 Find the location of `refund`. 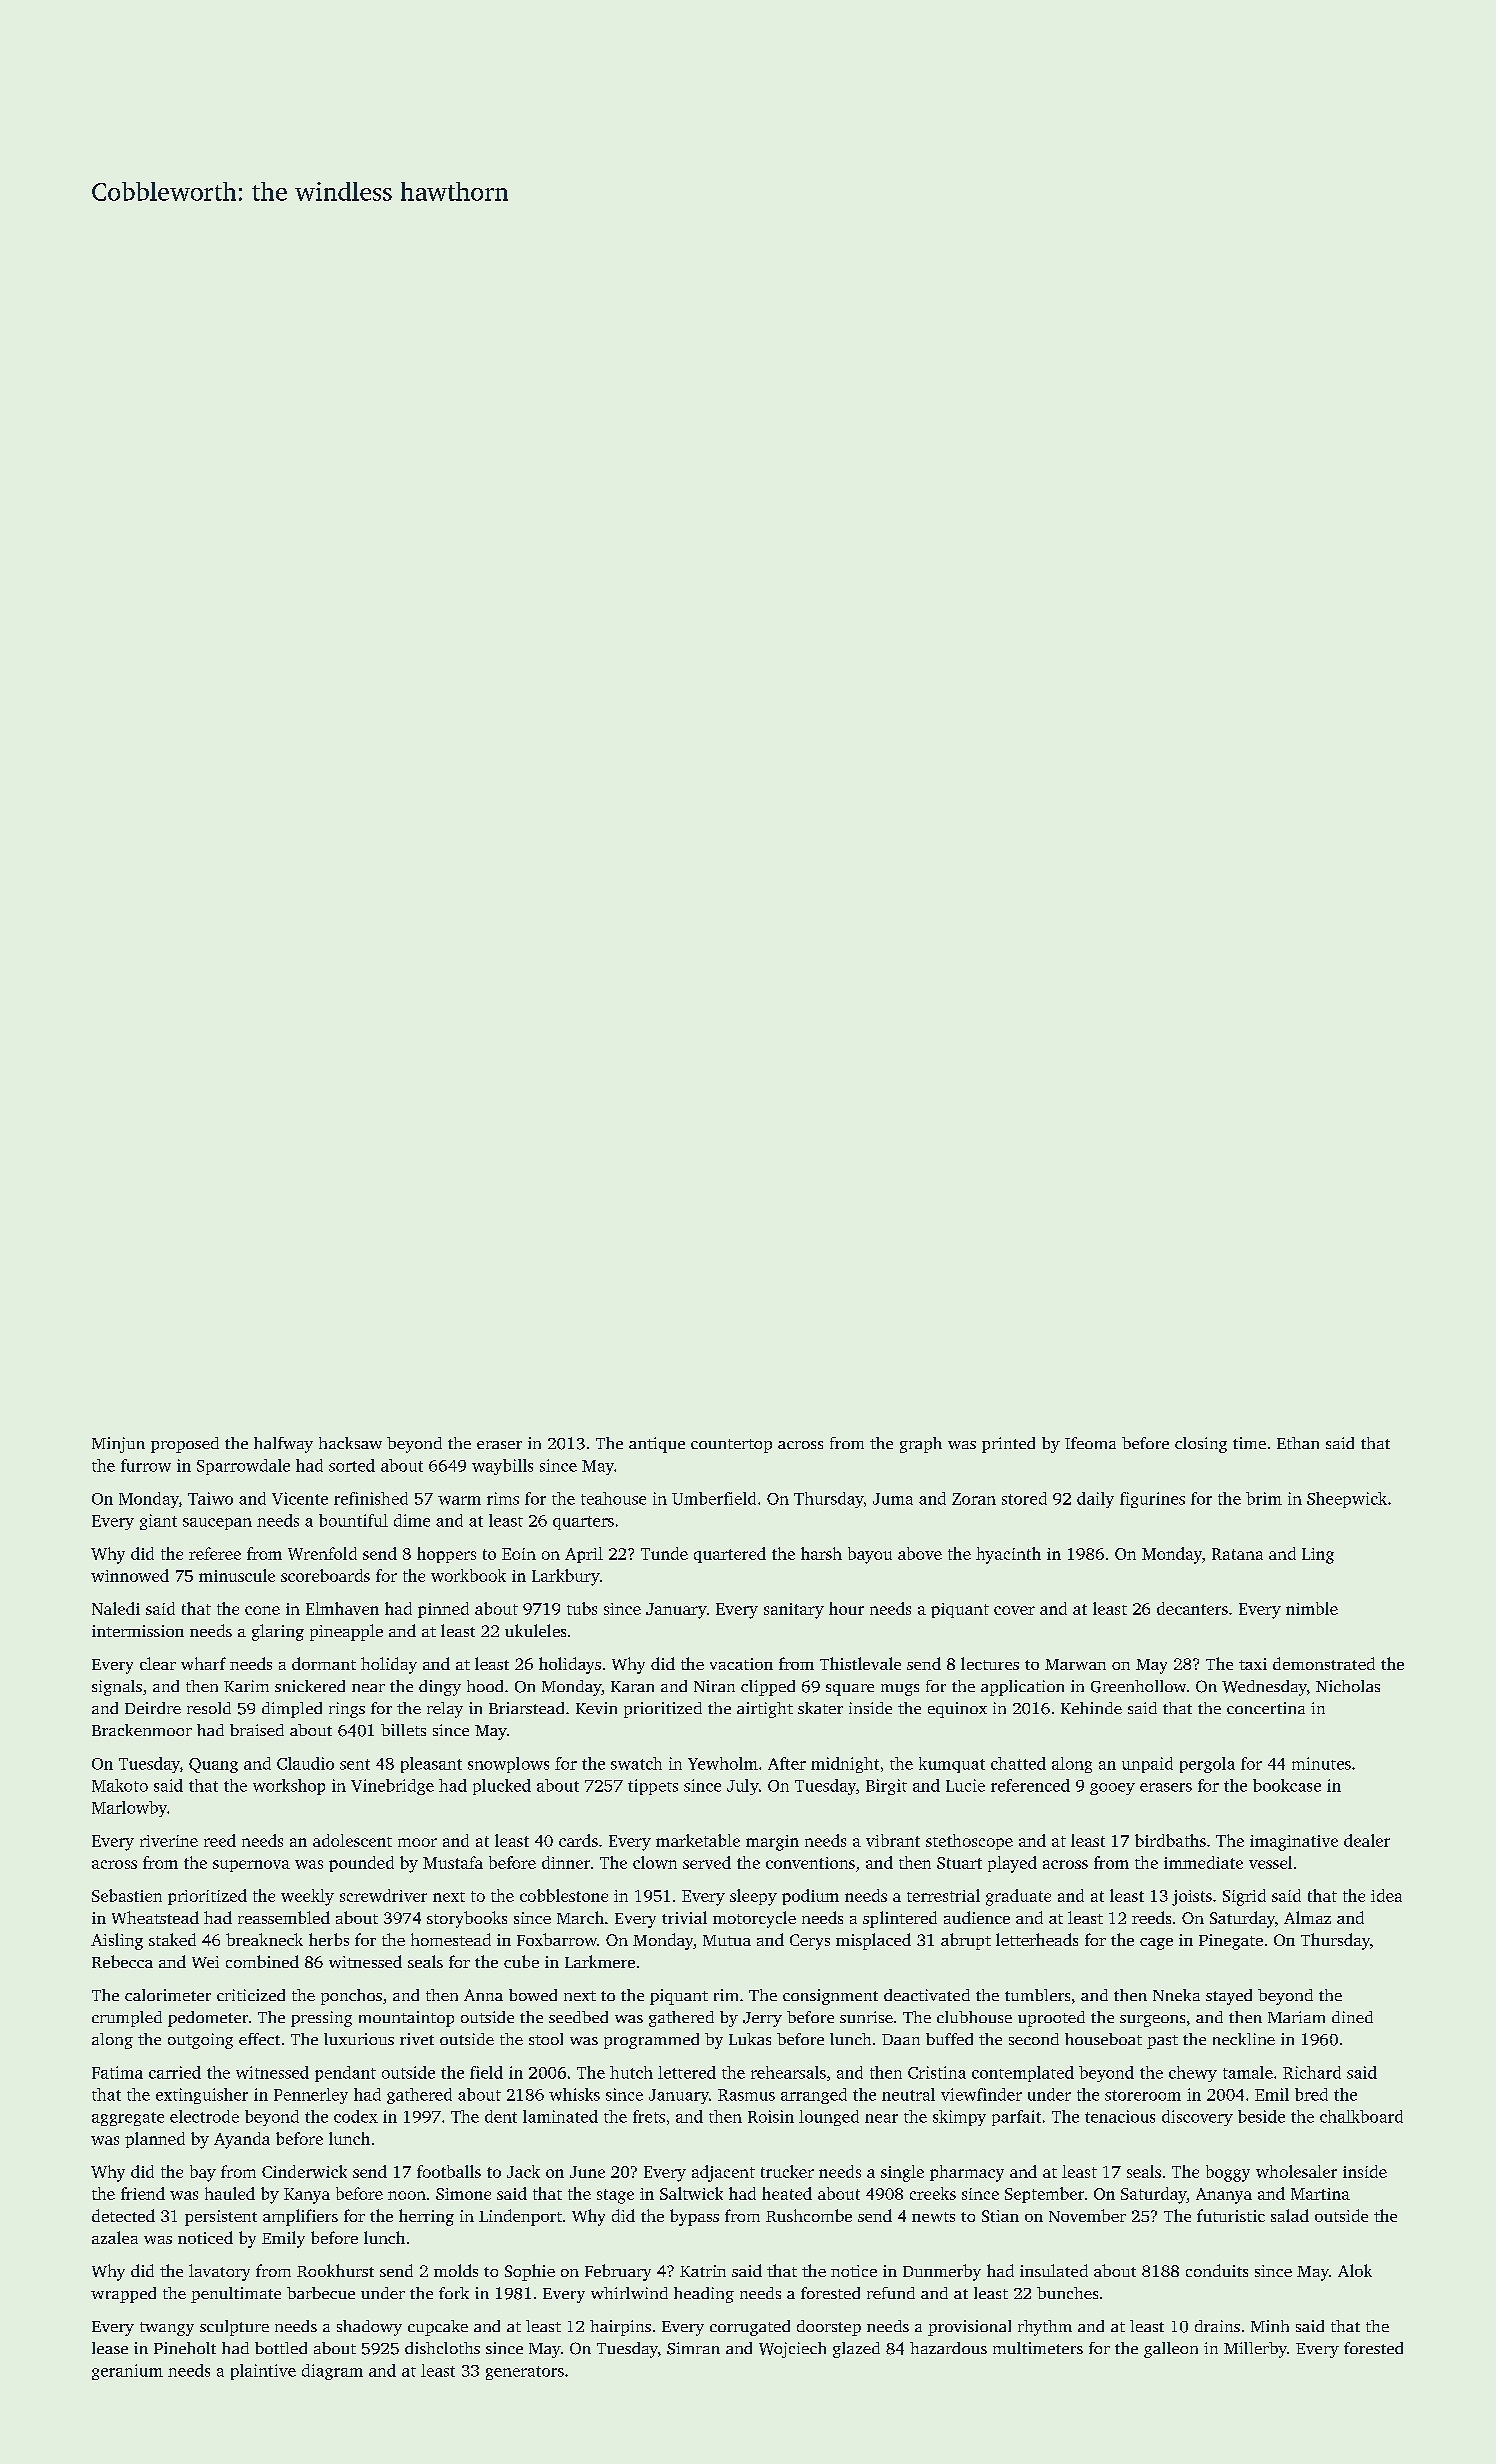

refund is located at coordinates (891, 2293).
